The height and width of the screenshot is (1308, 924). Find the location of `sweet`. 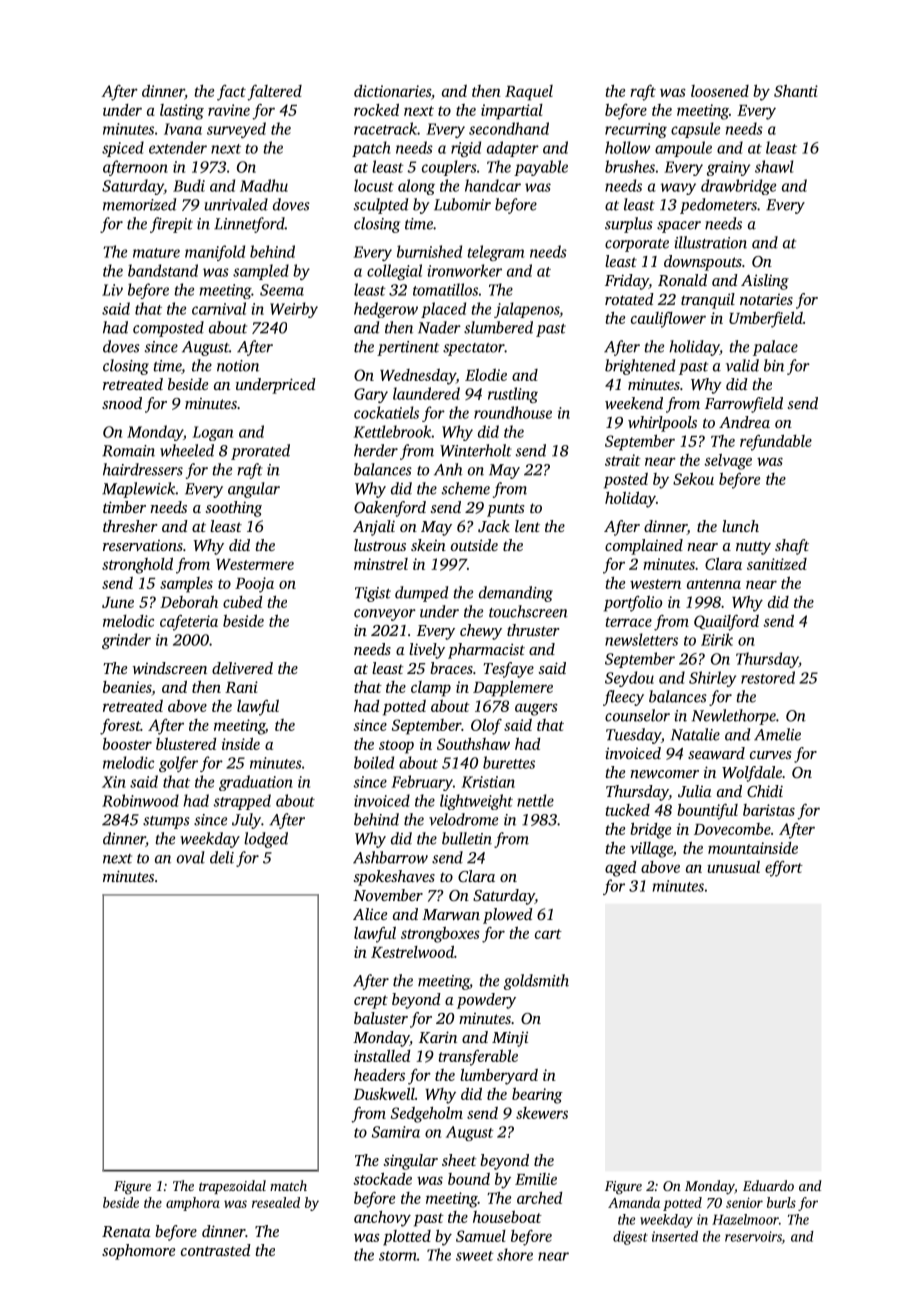

sweet is located at coordinates (475, 1256).
